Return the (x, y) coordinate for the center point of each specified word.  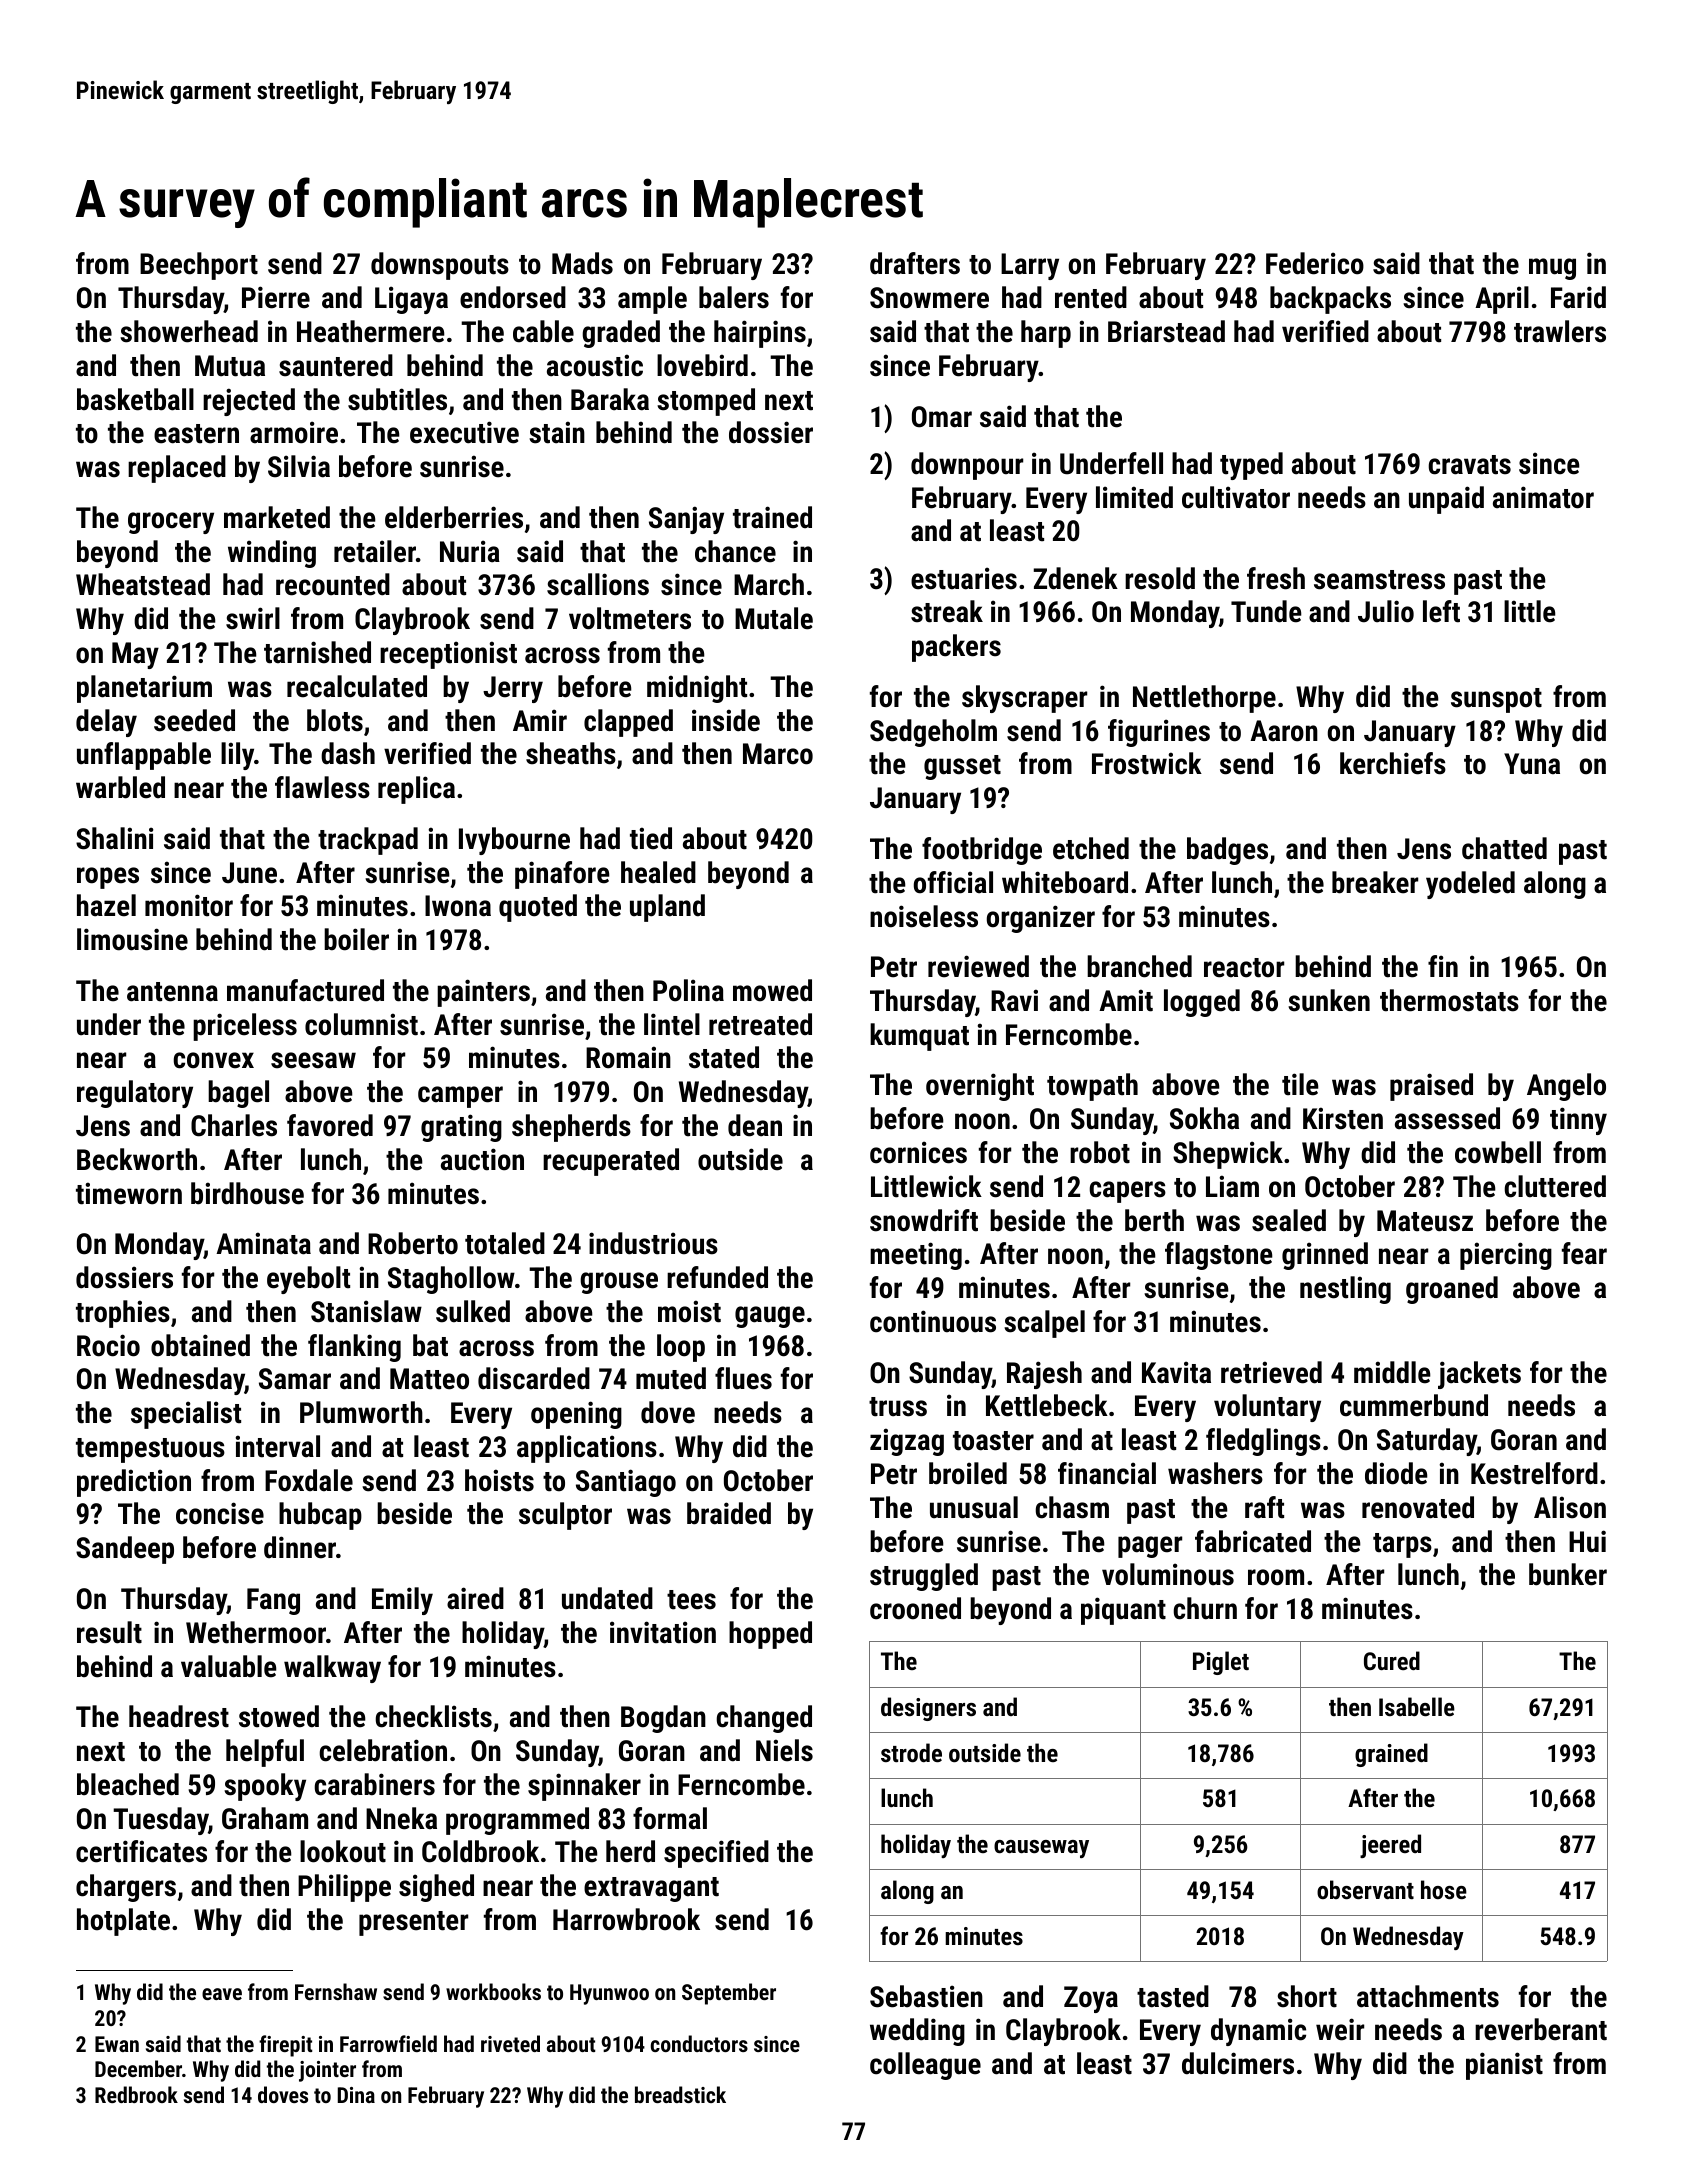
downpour (967, 466)
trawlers (1560, 331)
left (1441, 611)
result (109, 1632)
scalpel (1044, 1324)
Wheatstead (143, 584)
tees (691, 1600)
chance (735, 551)
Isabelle (1417, 1706)
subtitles (397, 399)
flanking (354, 1348)
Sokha (1204, 1118)
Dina (356, 2095)
